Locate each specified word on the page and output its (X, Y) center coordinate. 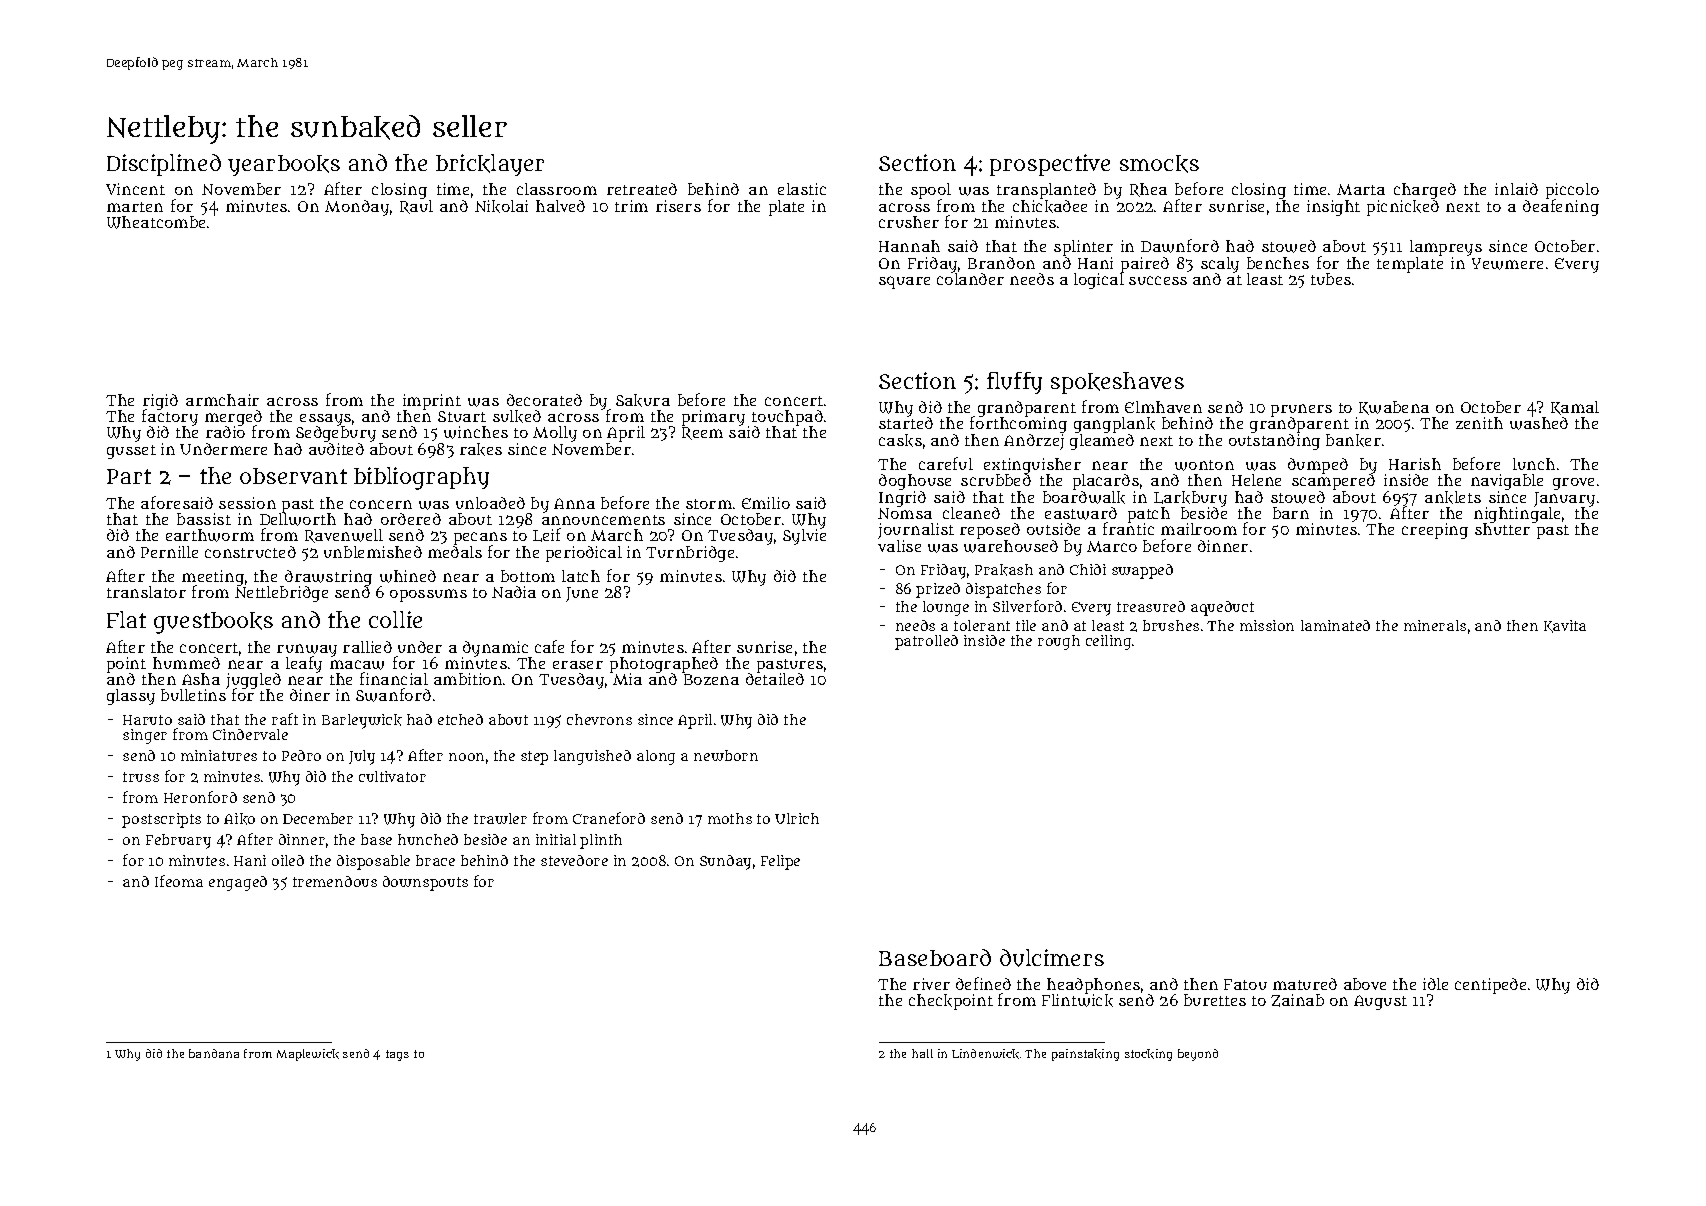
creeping (1435, 531)
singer (145, 736)
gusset (131, 452)
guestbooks (213, 623)
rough (1059, 642)
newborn (726, 755)
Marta (1361, 189)
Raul (416, 207)
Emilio (766, 503)
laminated (1335, 625)
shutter (1502, 529)
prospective (1050, 165)
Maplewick (308, 1055)
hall (922, 1053)
